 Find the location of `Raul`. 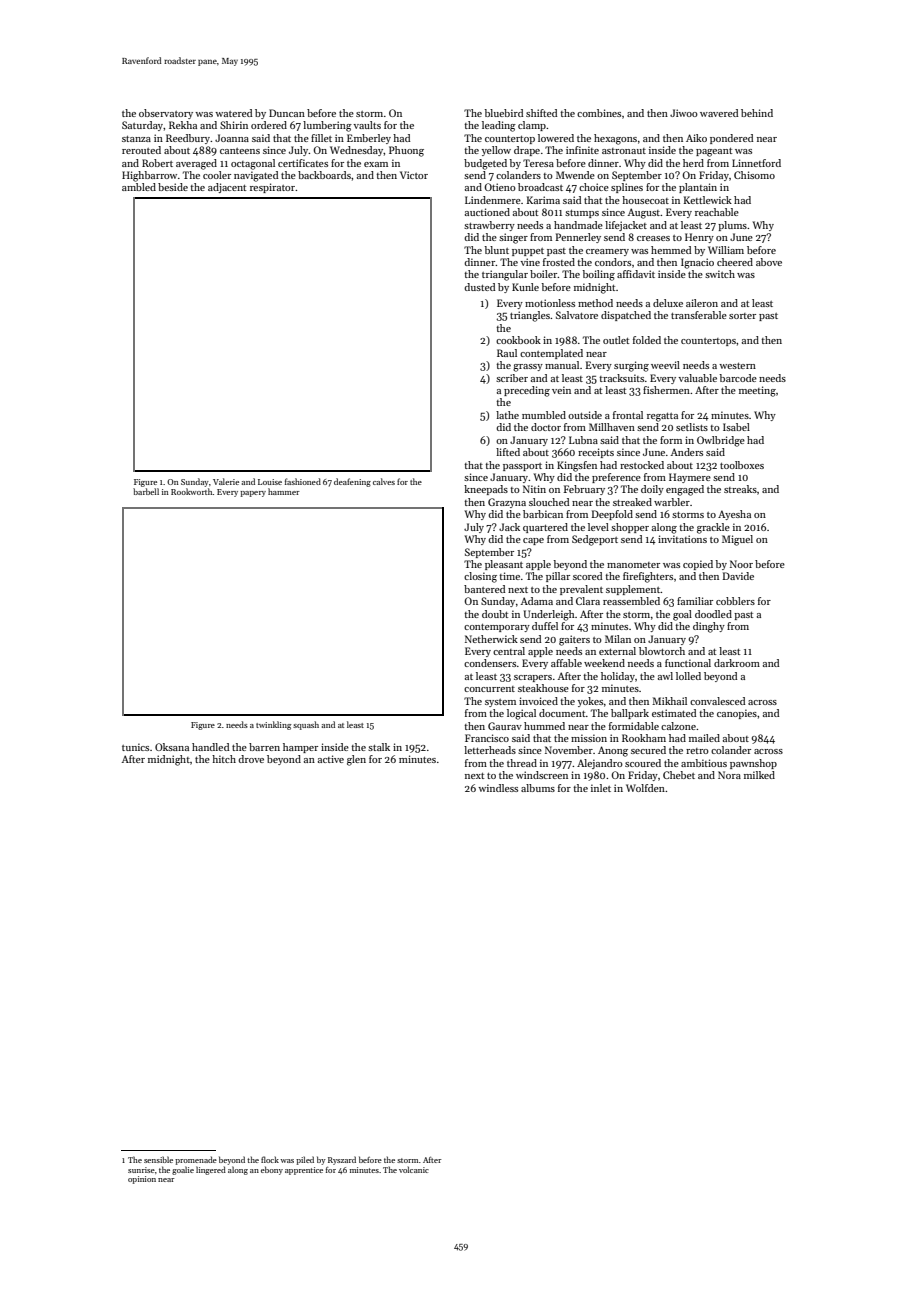

Raul is located at coordinates (507, 353).
